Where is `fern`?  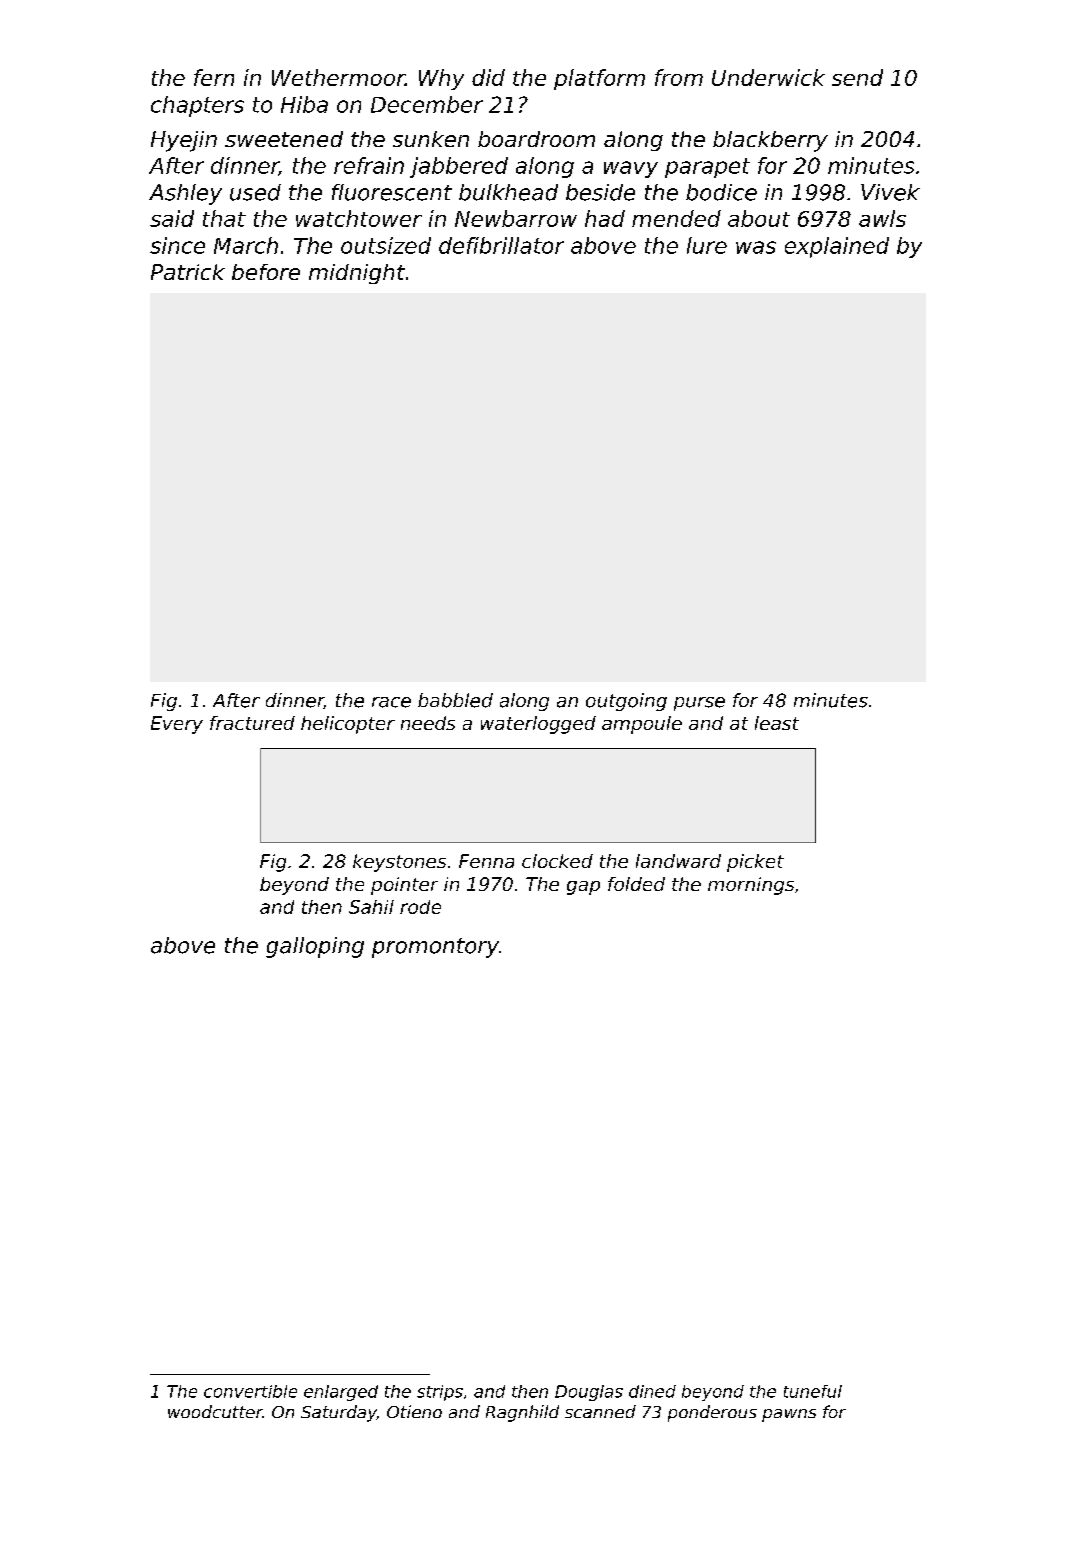
fern is located at coordinates (214, 77).
